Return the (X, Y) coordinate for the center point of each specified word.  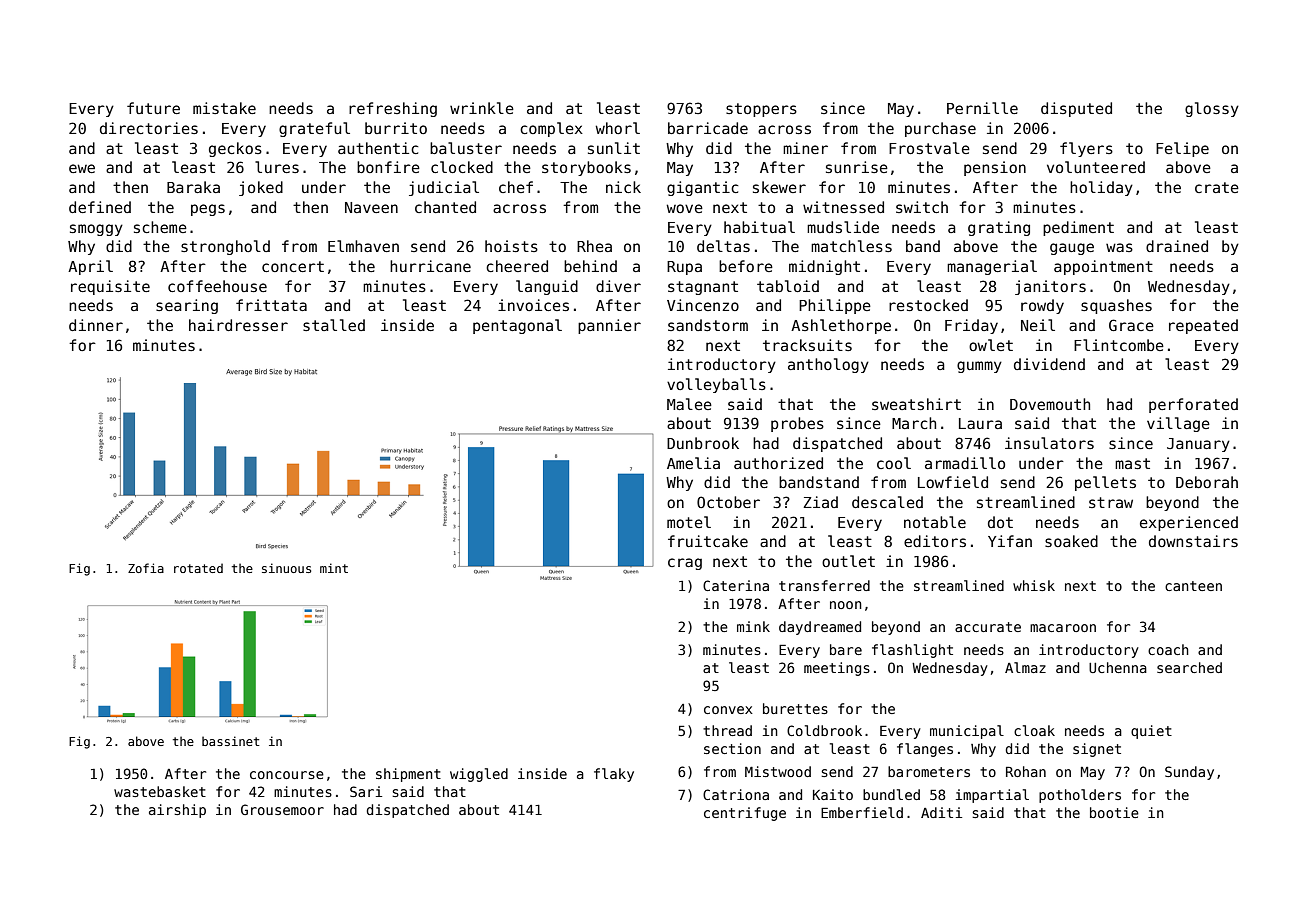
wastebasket (160, 791)
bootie (1114, 812)
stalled (334, 325)
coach (1168, 649)
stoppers (761, 110)
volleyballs (716, 385)
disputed (1076, 109)
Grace (1131, 325)
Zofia (146, 568)
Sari (366, 791)
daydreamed (820, 628)
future (153, 108)
